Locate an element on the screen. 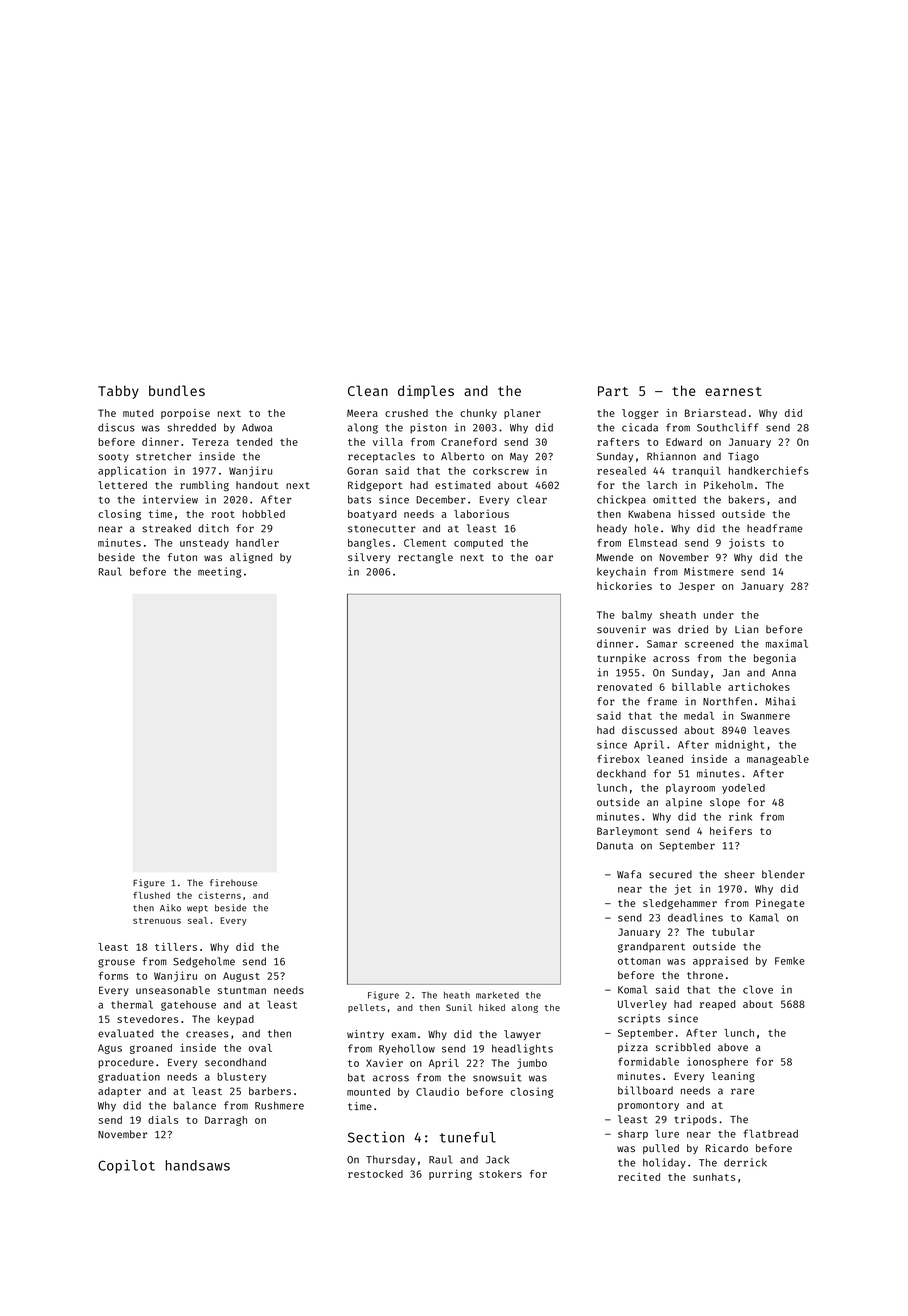 This screenshot has width=908, height=1316. Craneford is located at coordinates (469, 442).
